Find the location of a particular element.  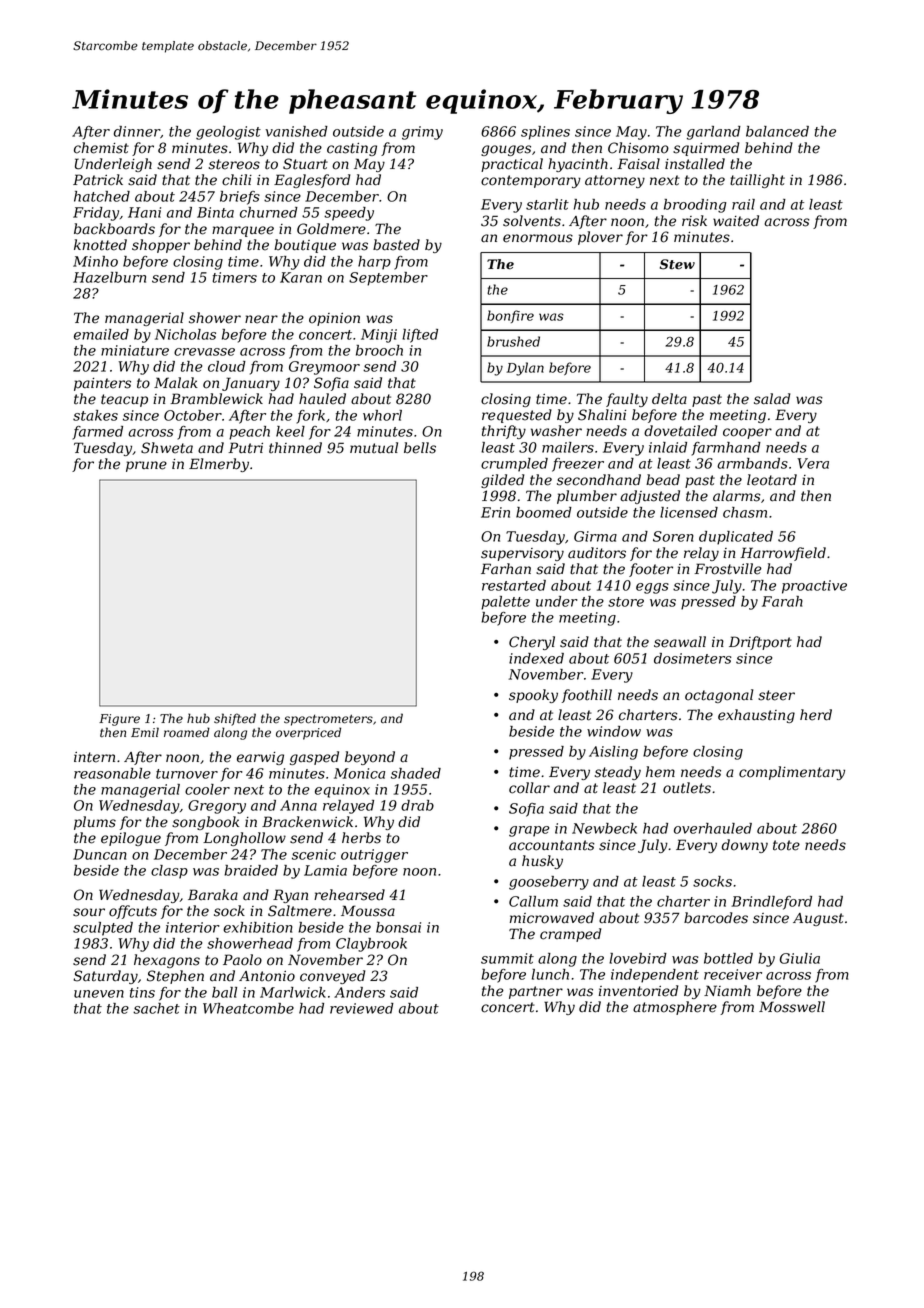

collar is located at coordinates (529, 788).
